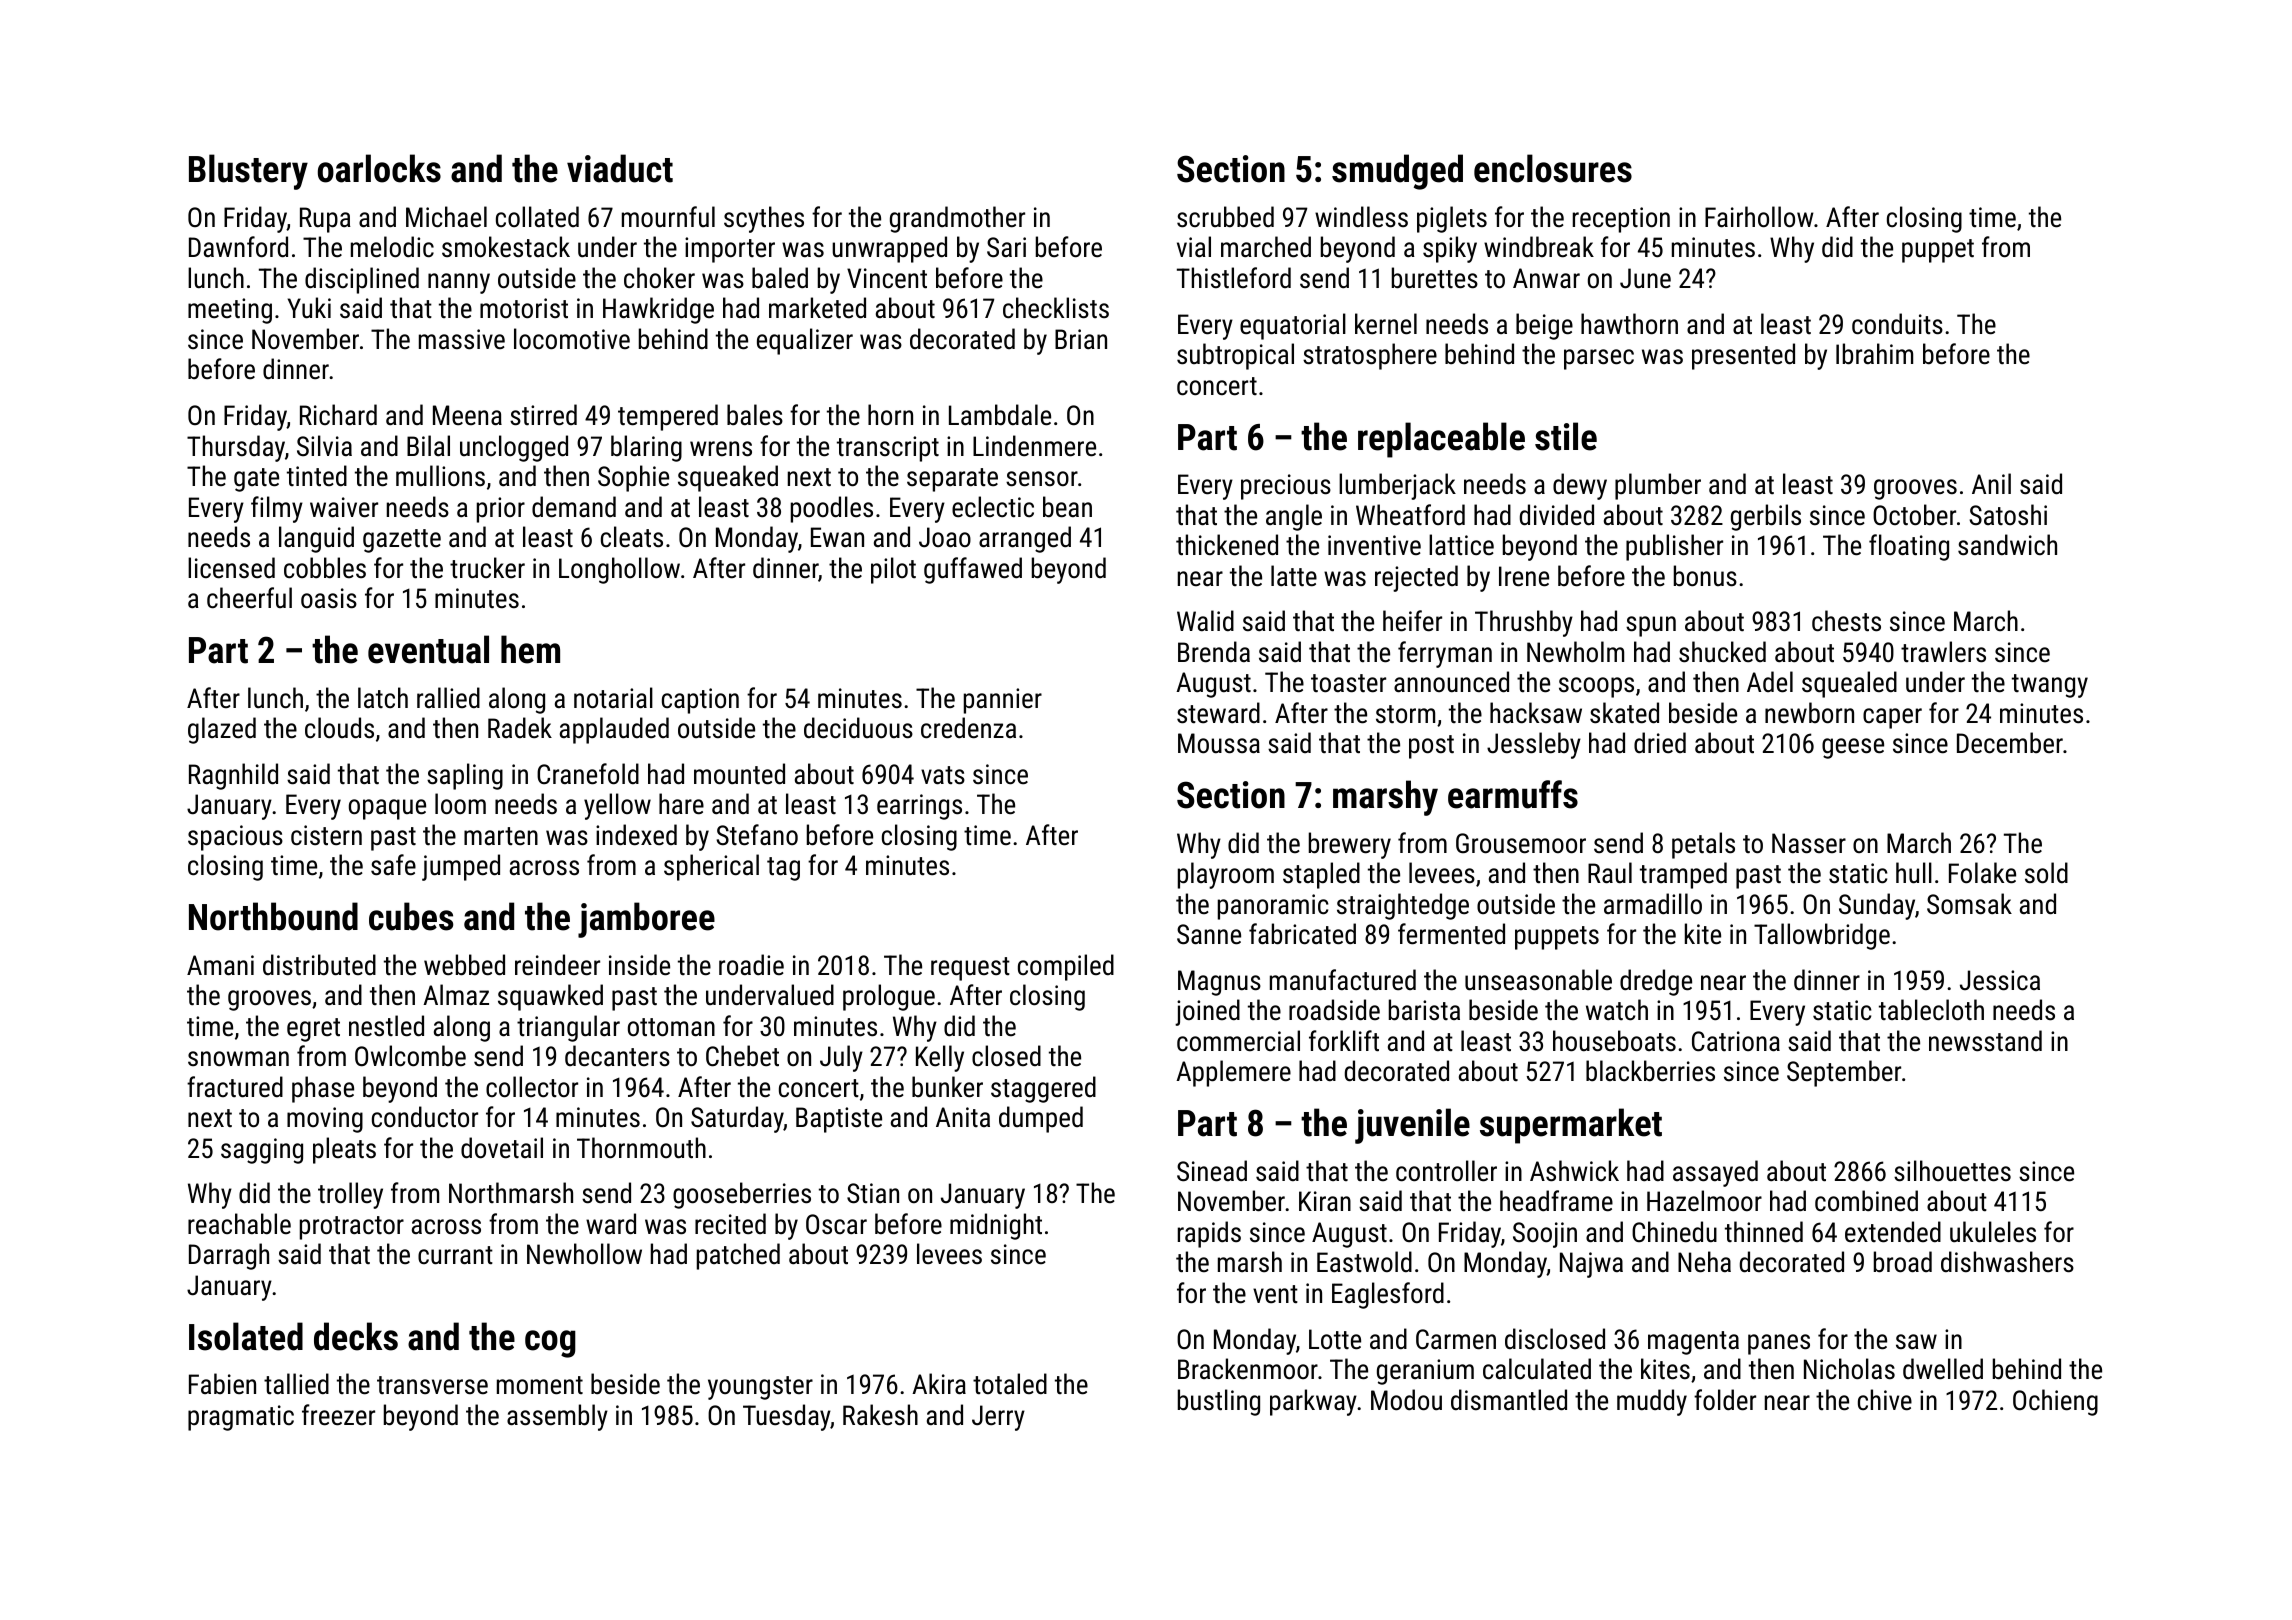 Image resolution: width=2292 pixels, height=1620 pixels. I want to click on webbed, so click(464, 965).
